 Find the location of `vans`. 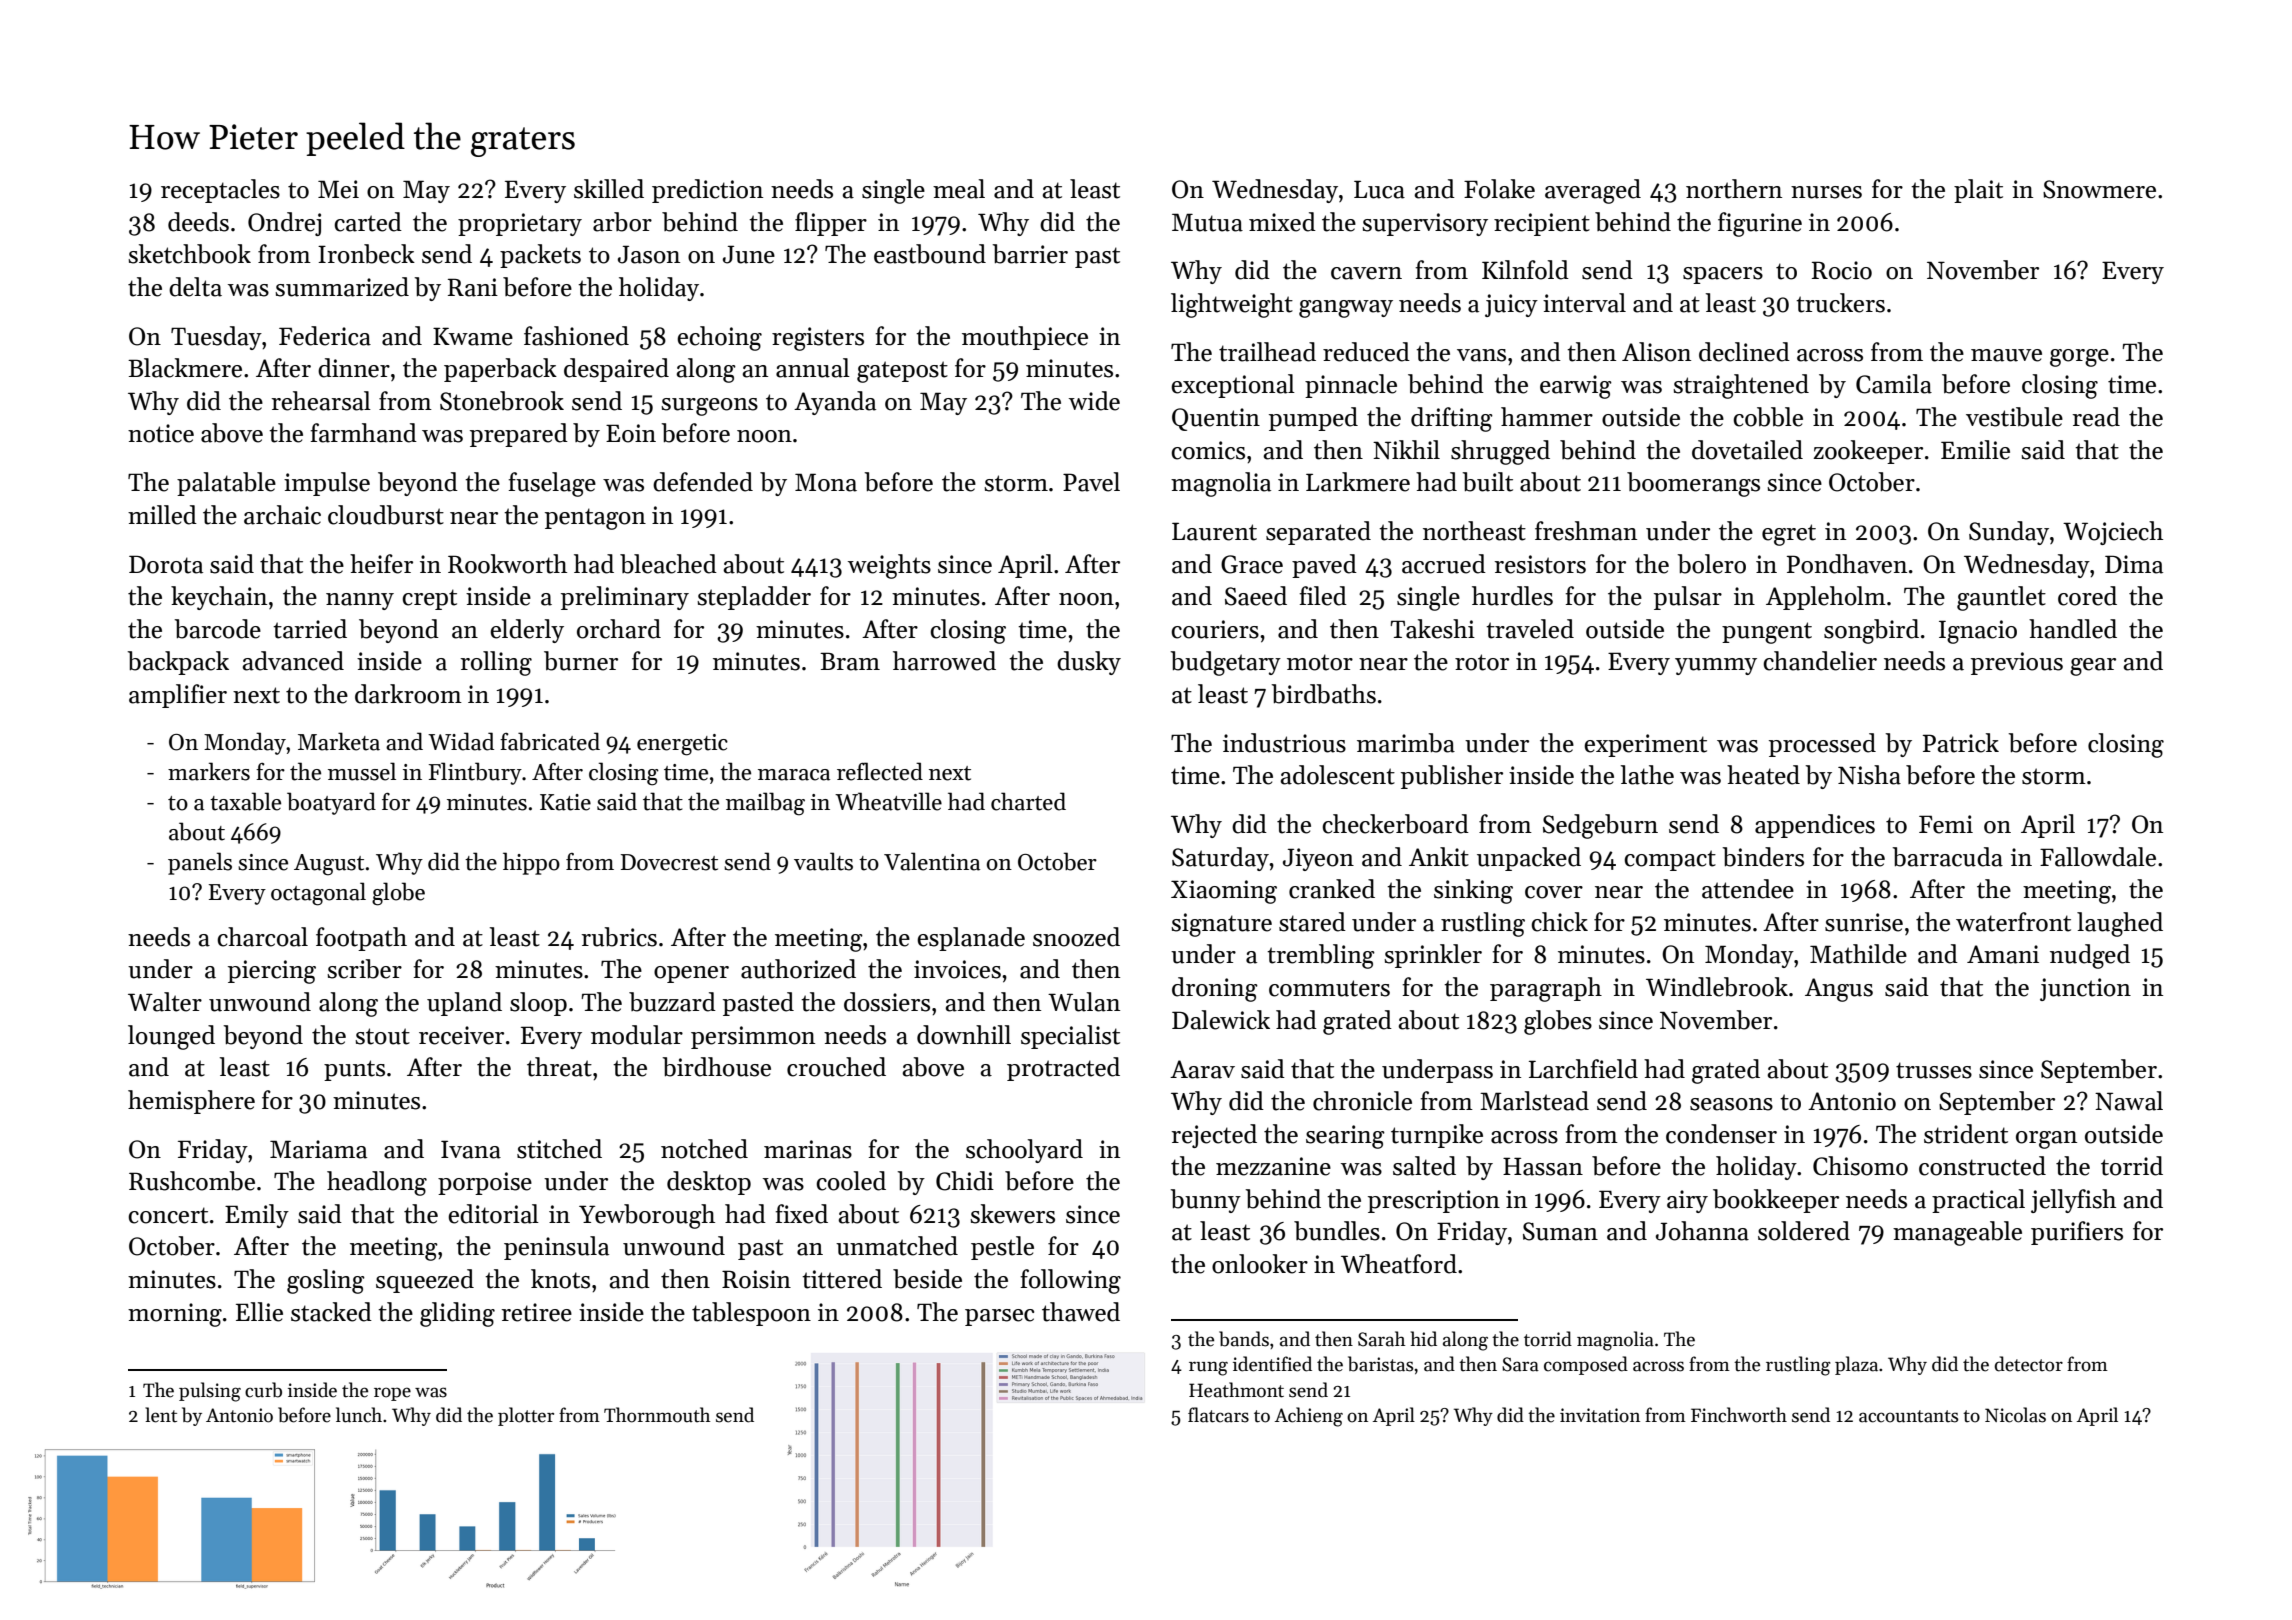

vans is located at coordinates (1481, 355).
